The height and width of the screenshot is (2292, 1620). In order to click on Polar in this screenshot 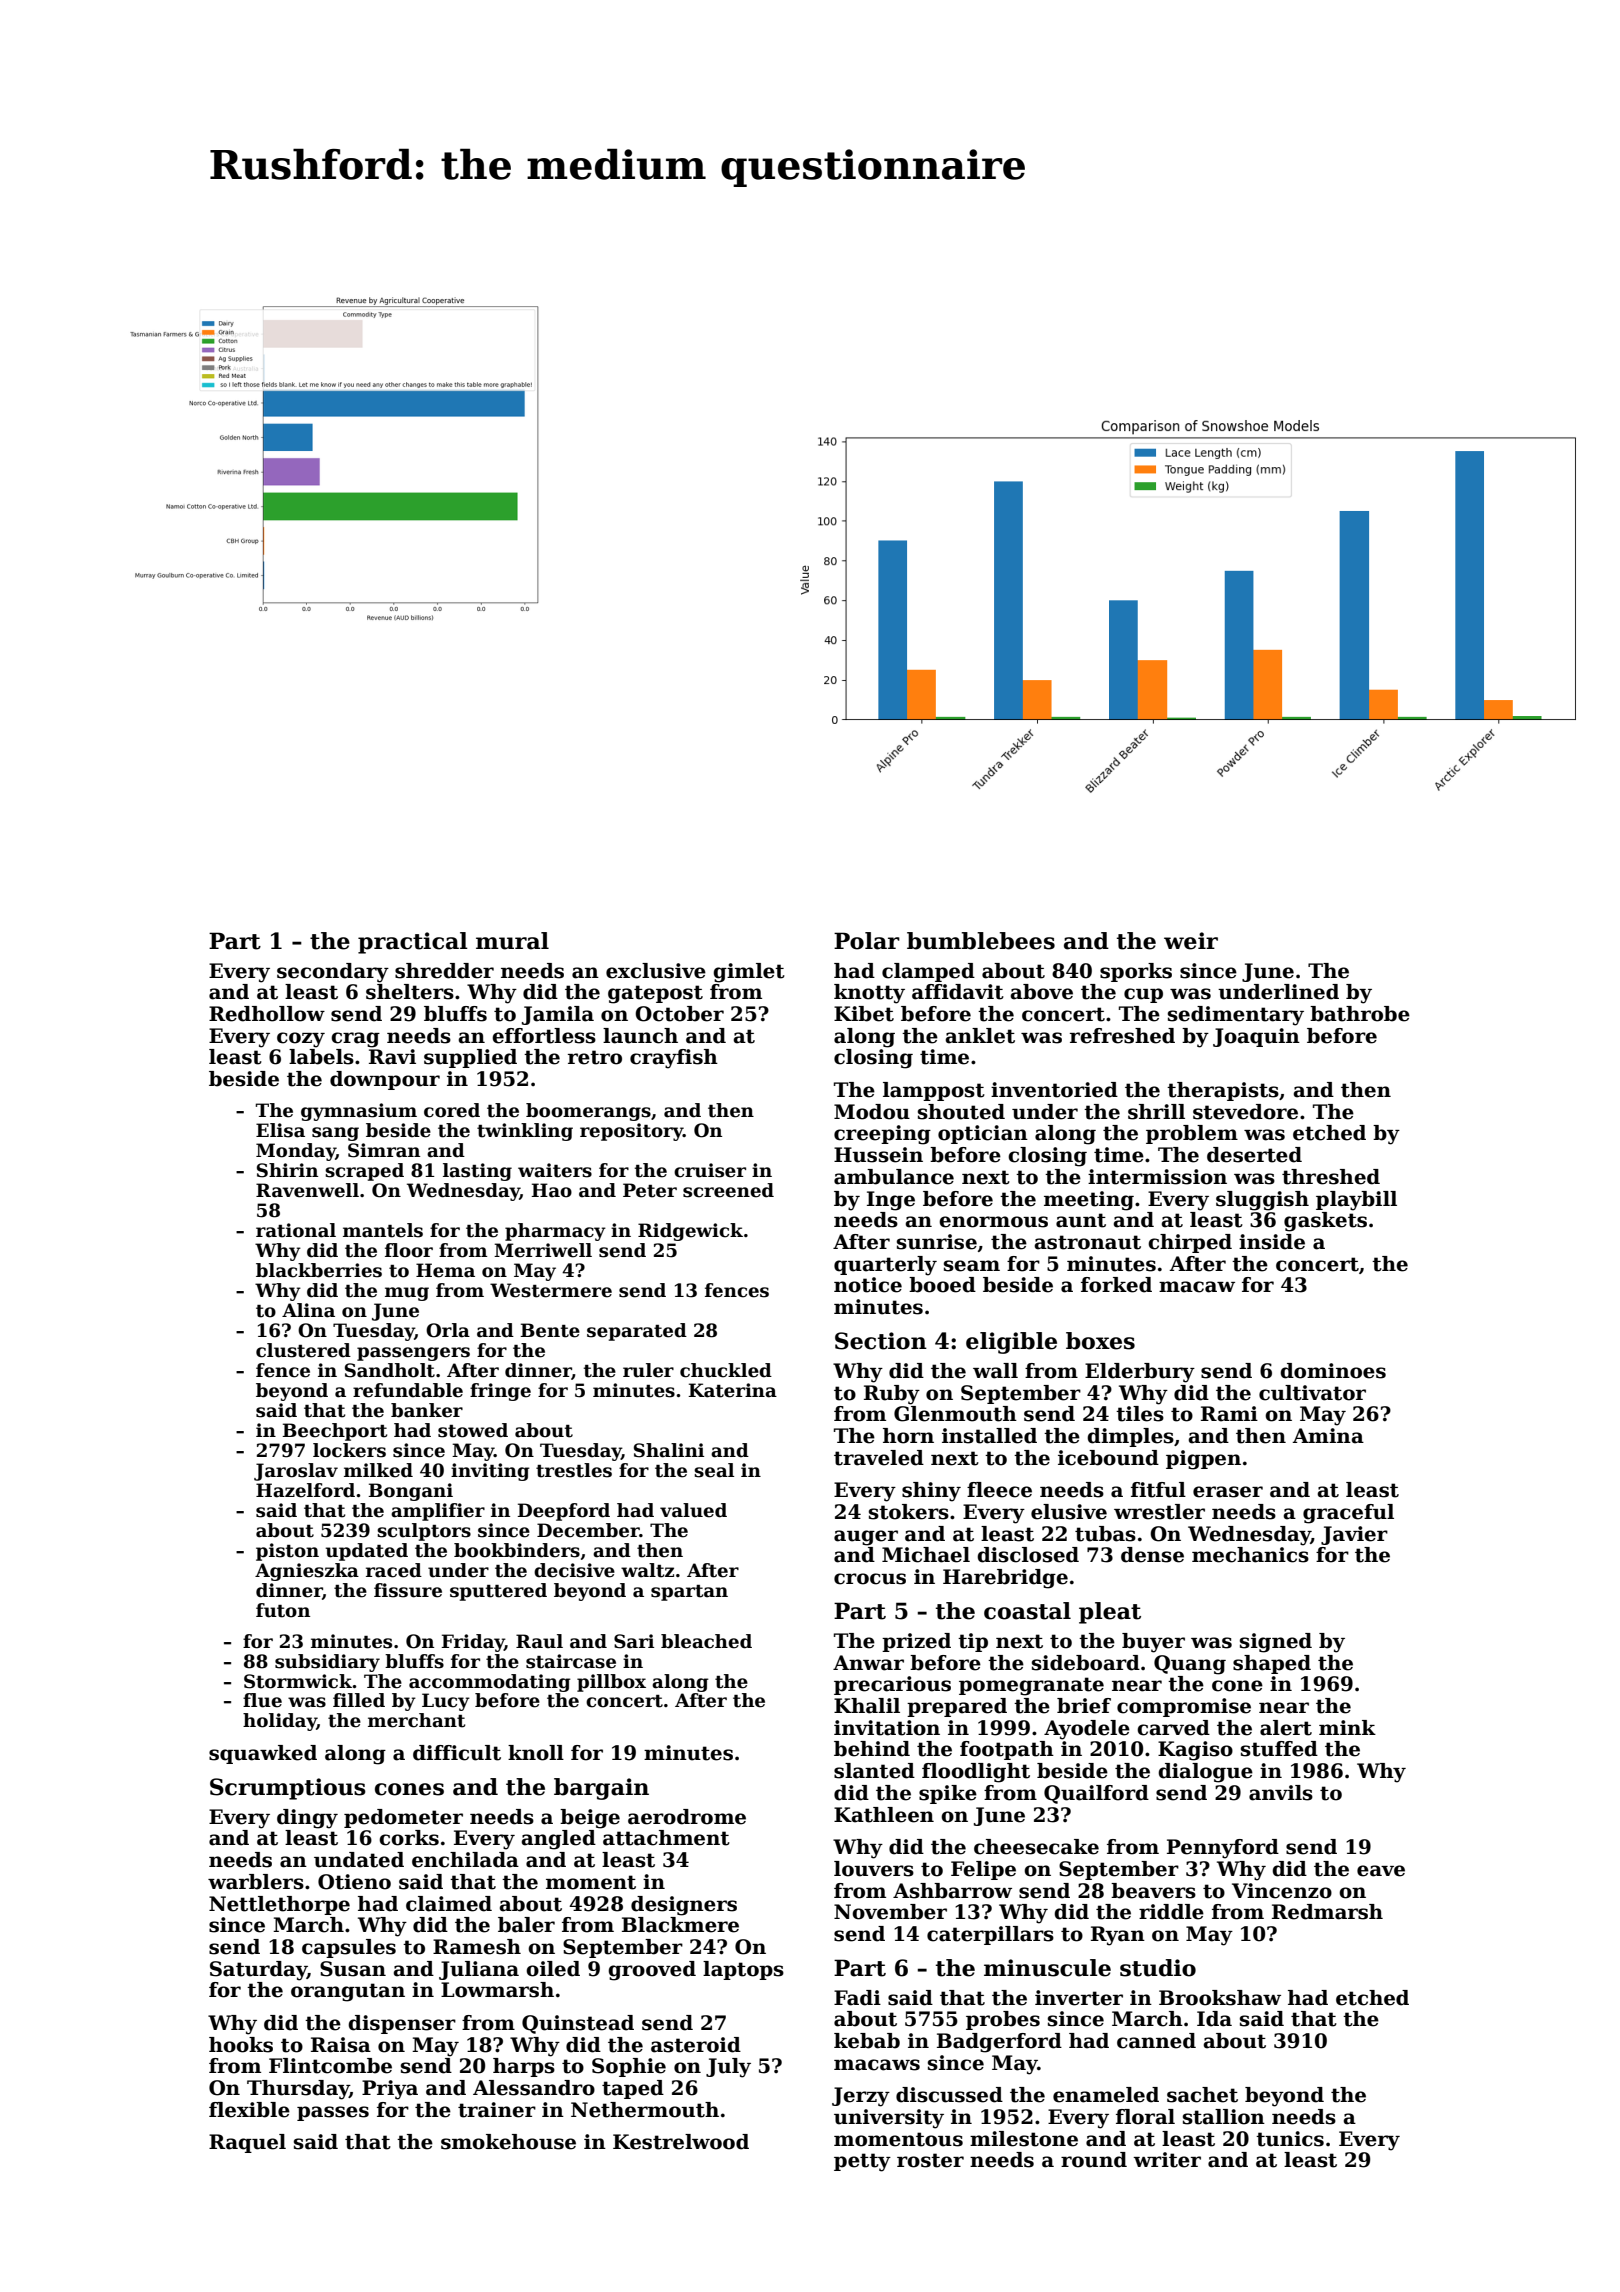, I will do `click(867, 941)`.
